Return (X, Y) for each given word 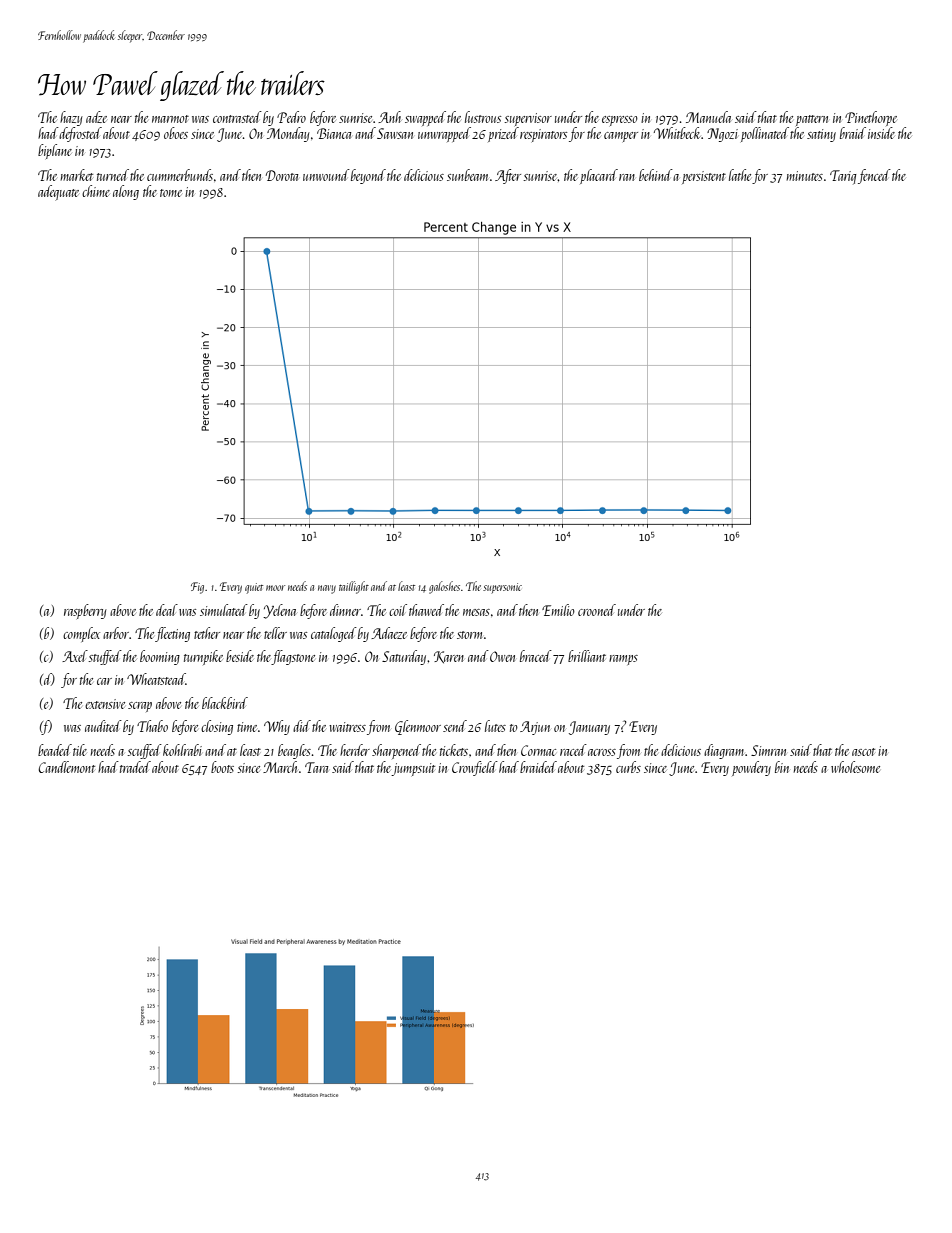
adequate (58, 193)
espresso (620, 121)
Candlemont (67, 767)
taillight (354, 587)
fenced (874, 176)
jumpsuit (413, 769)
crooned (597, 610)
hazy (71, 118)
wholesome (855, 767)
